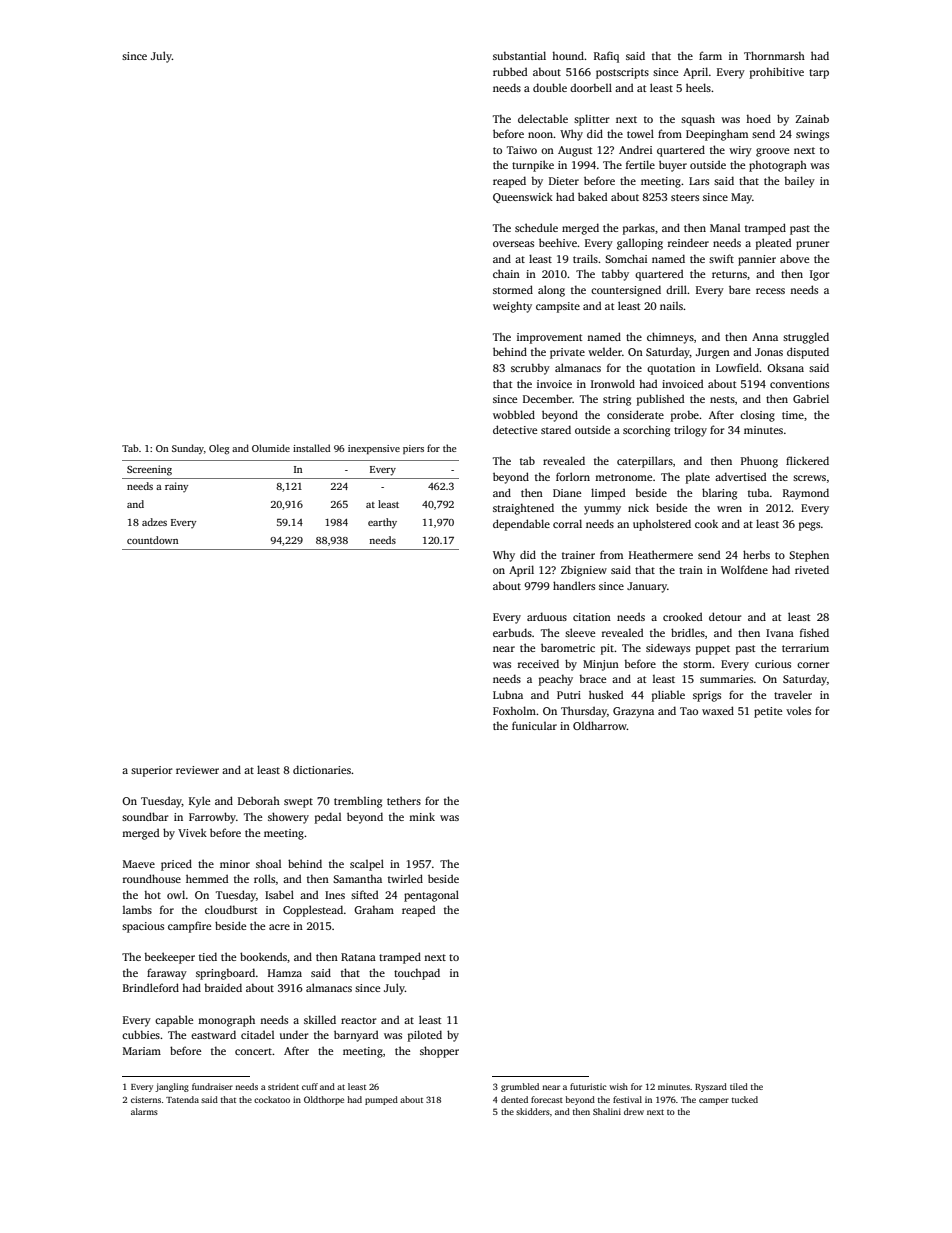 The height and width of the image is (1233, 952). Describe the element at coordinates (522, 150) in the image. I see `Taiwo` at that location.
